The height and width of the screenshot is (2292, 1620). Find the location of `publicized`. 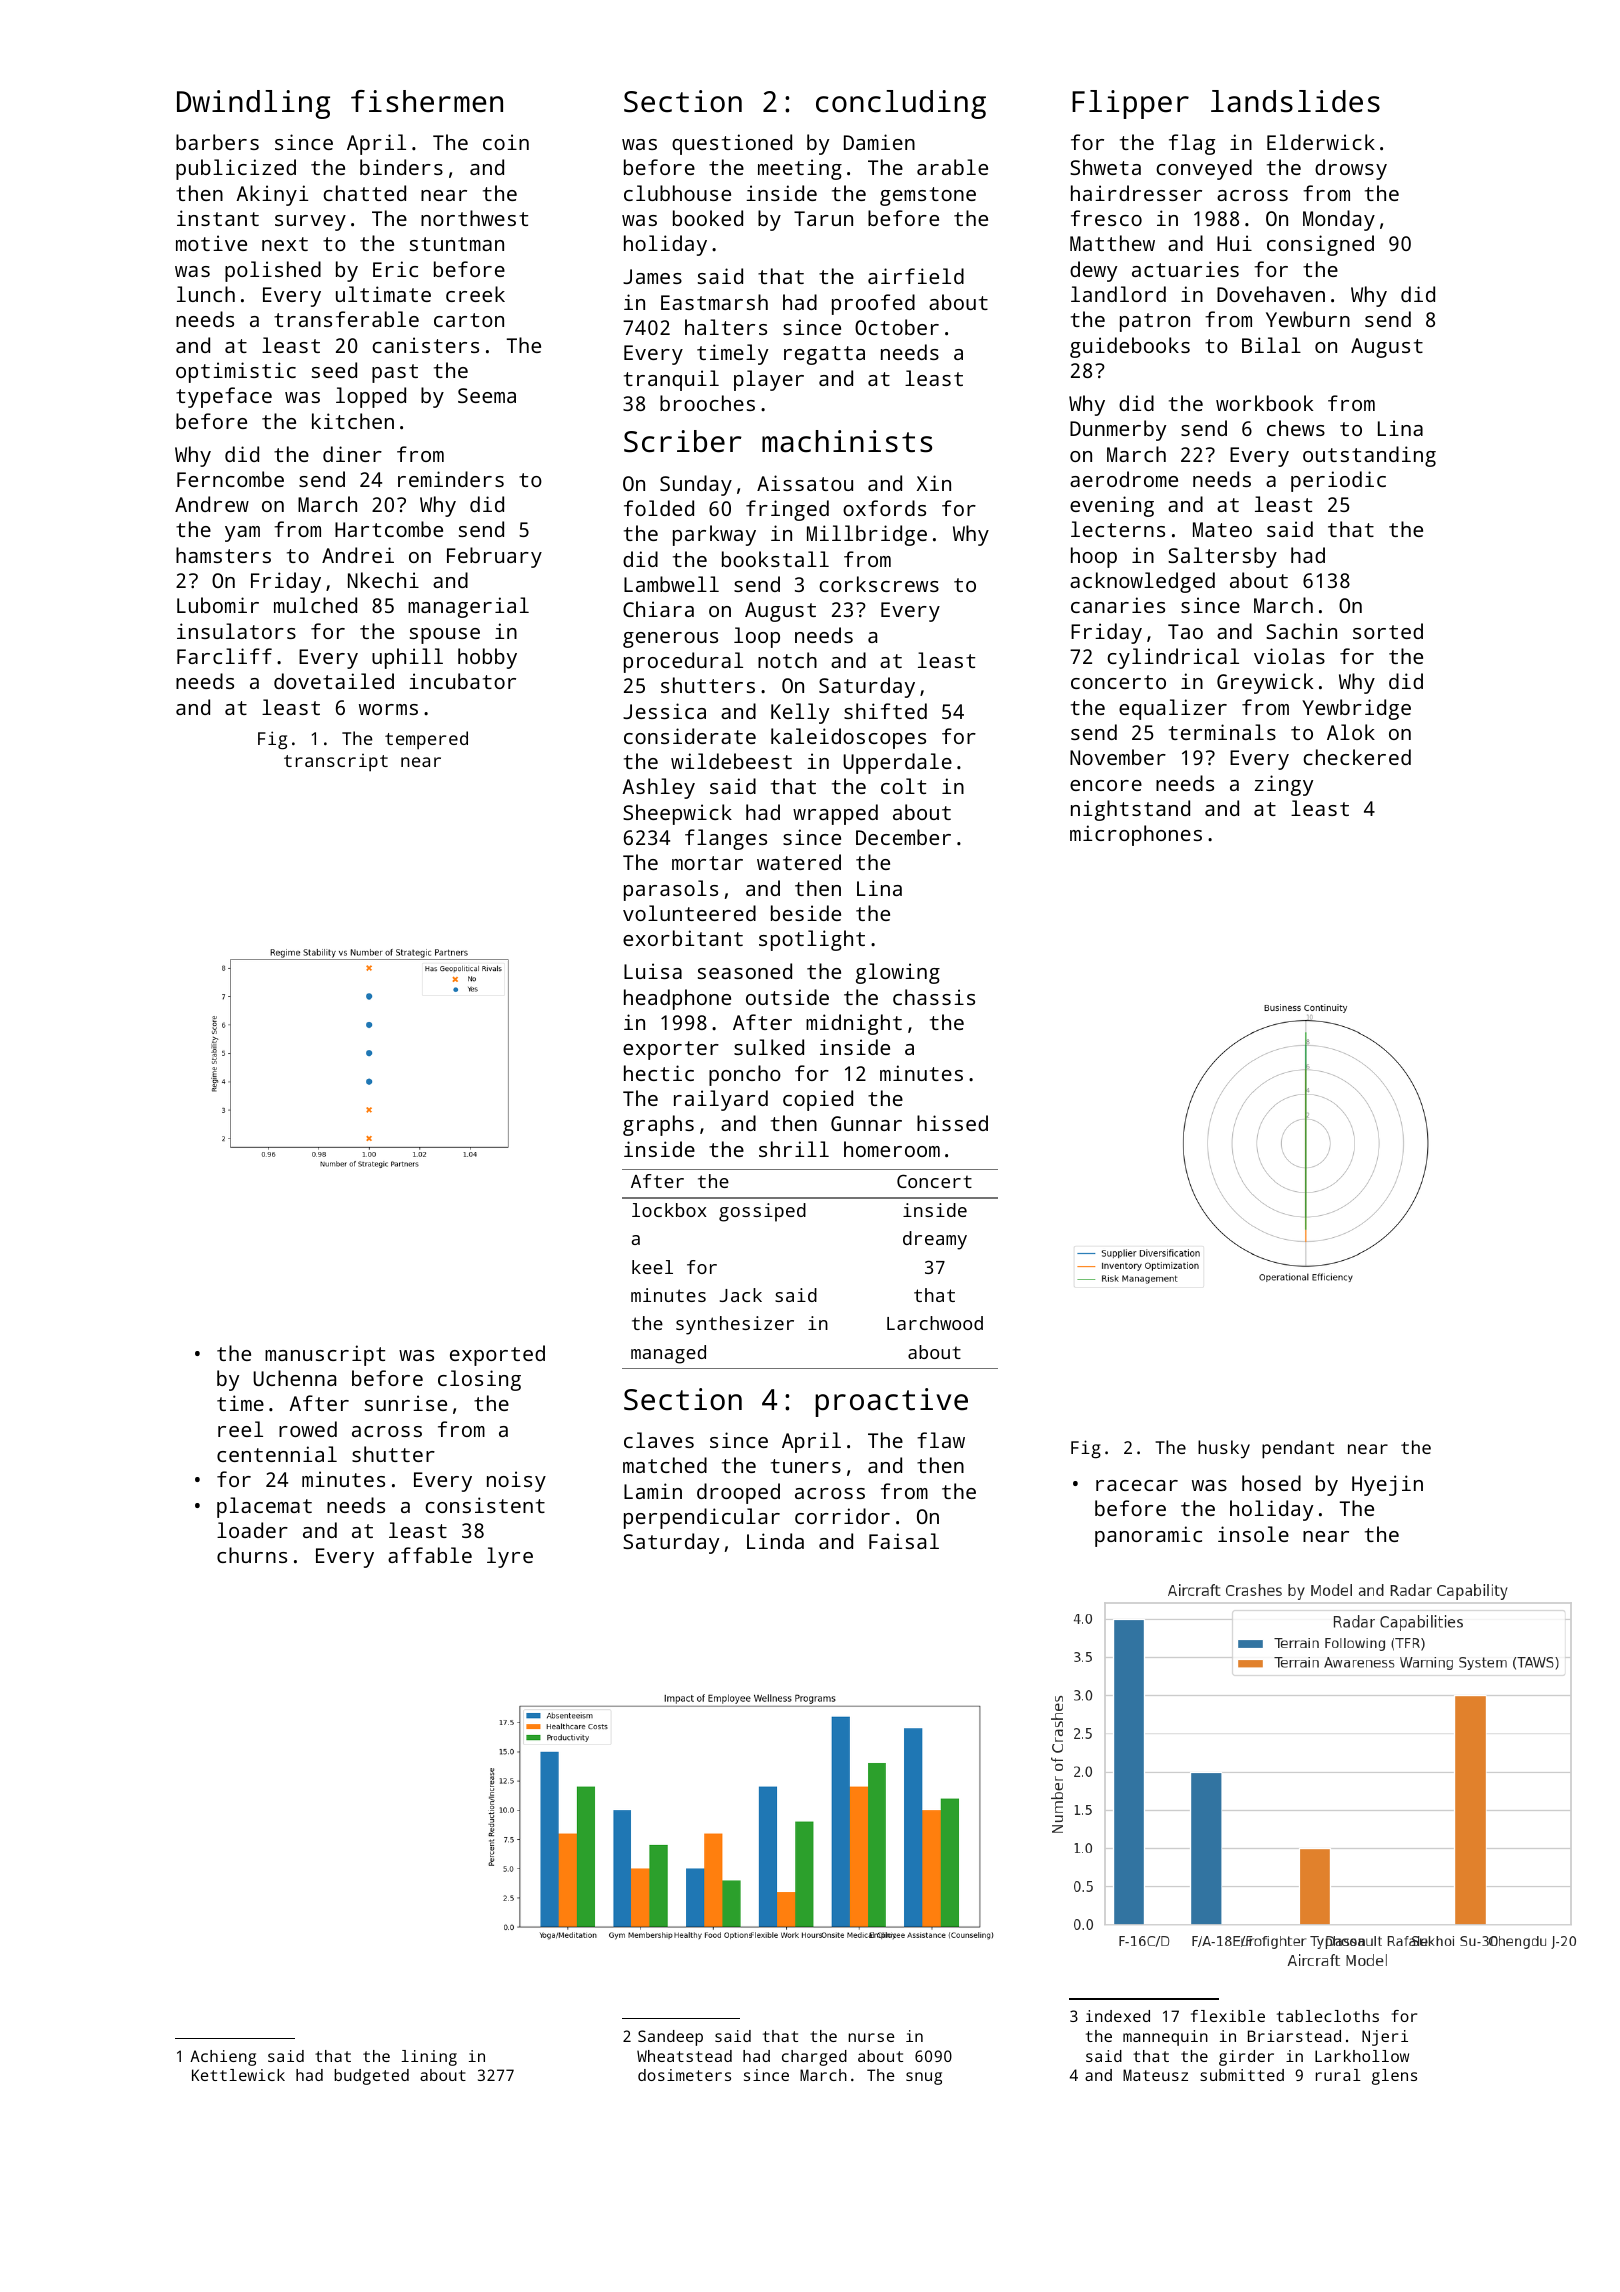

publicized is located at coordinates (236, 169).
